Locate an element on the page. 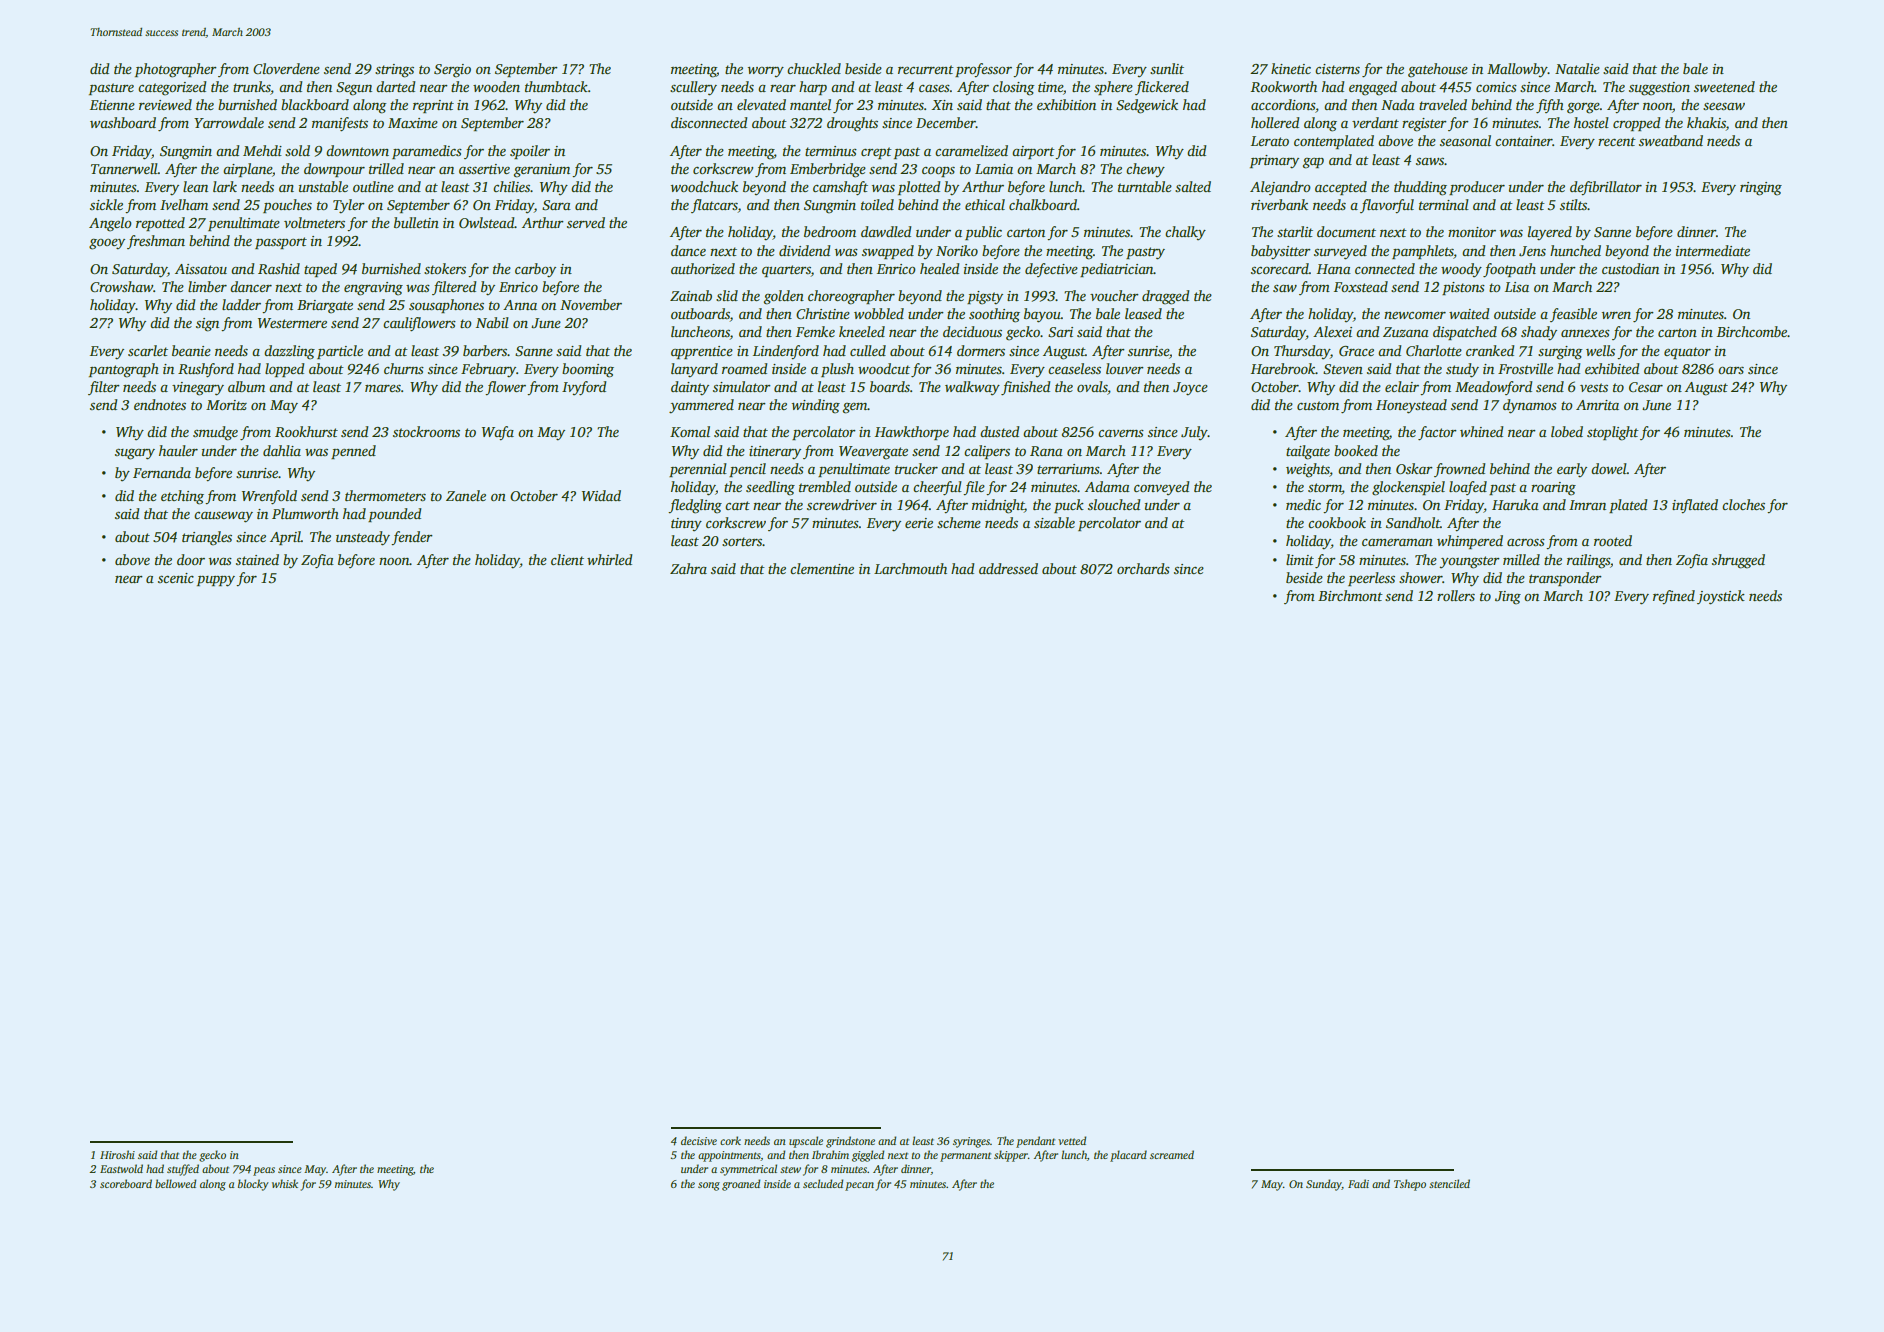  puppy is located at coordinates (216, 581).
